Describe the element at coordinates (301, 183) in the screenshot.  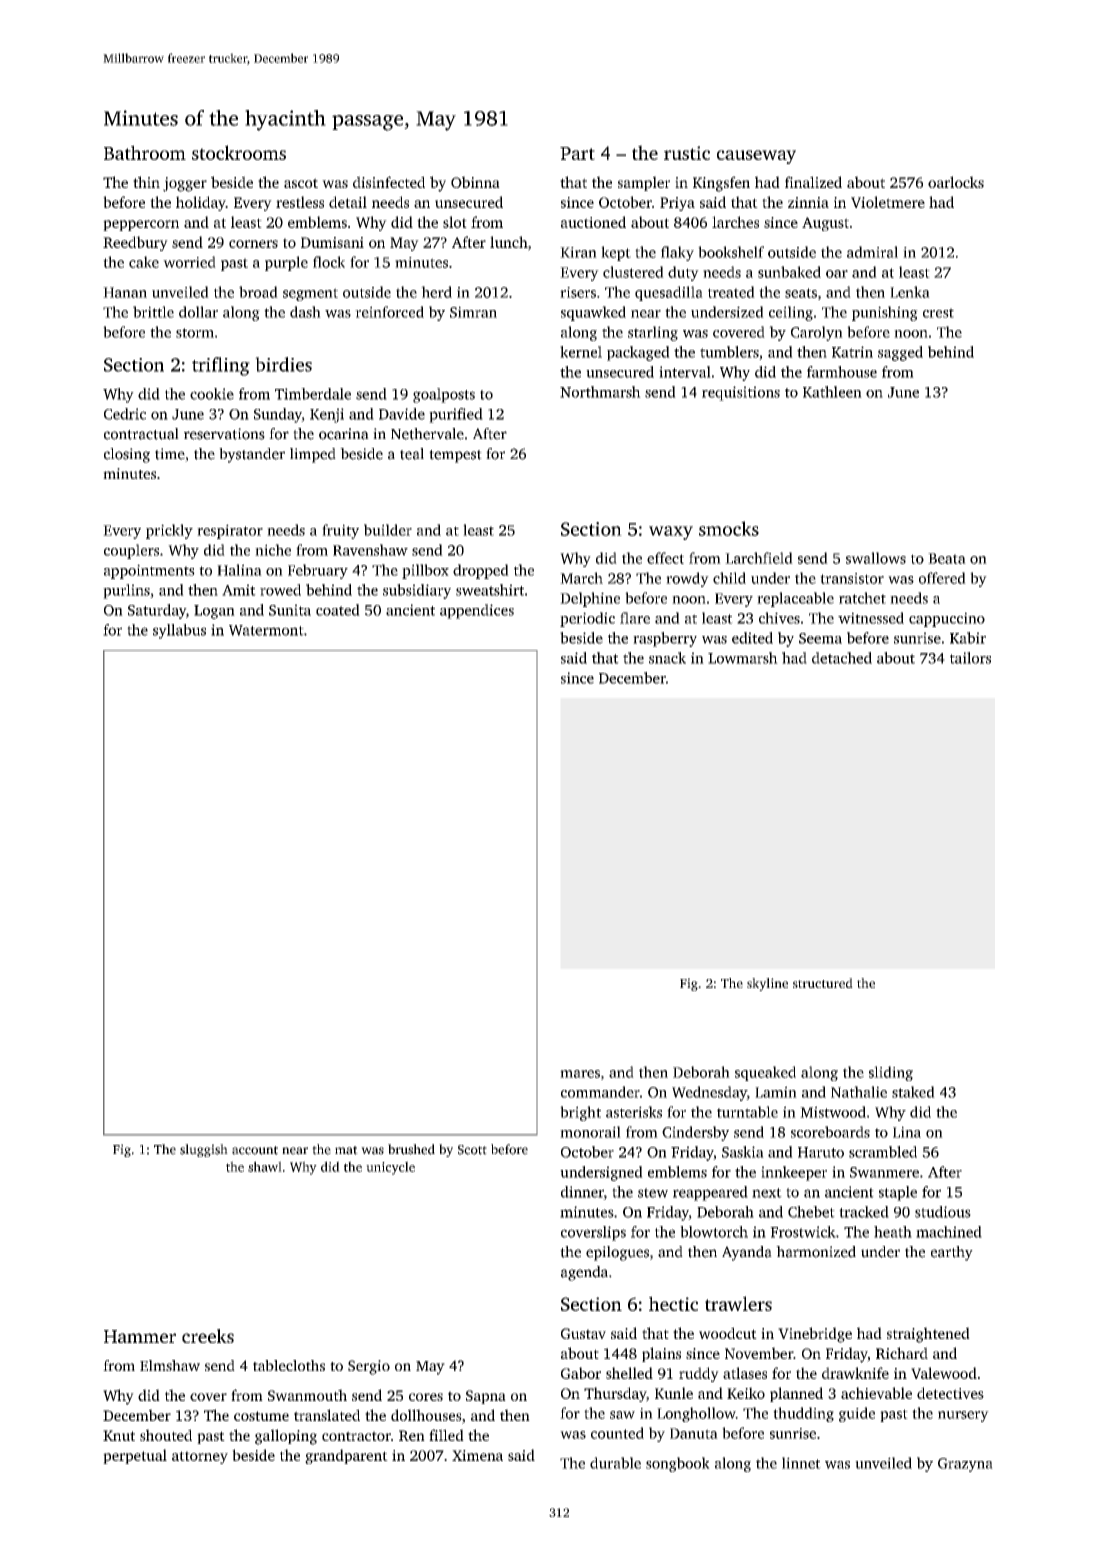
I see `ascot` at that location.
